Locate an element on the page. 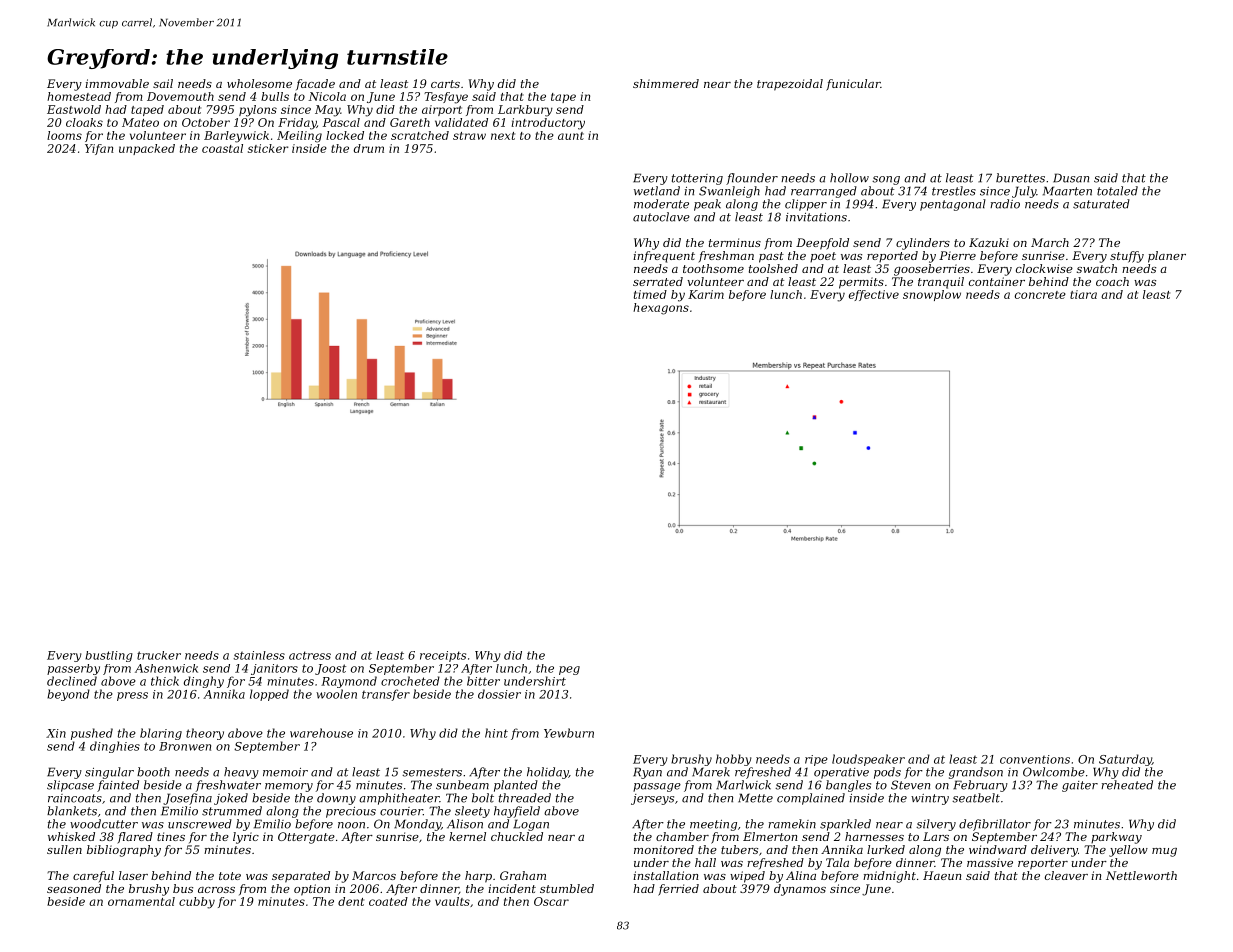 This image has width=1233, height=952. timed is located at coordinates (650, 294).
